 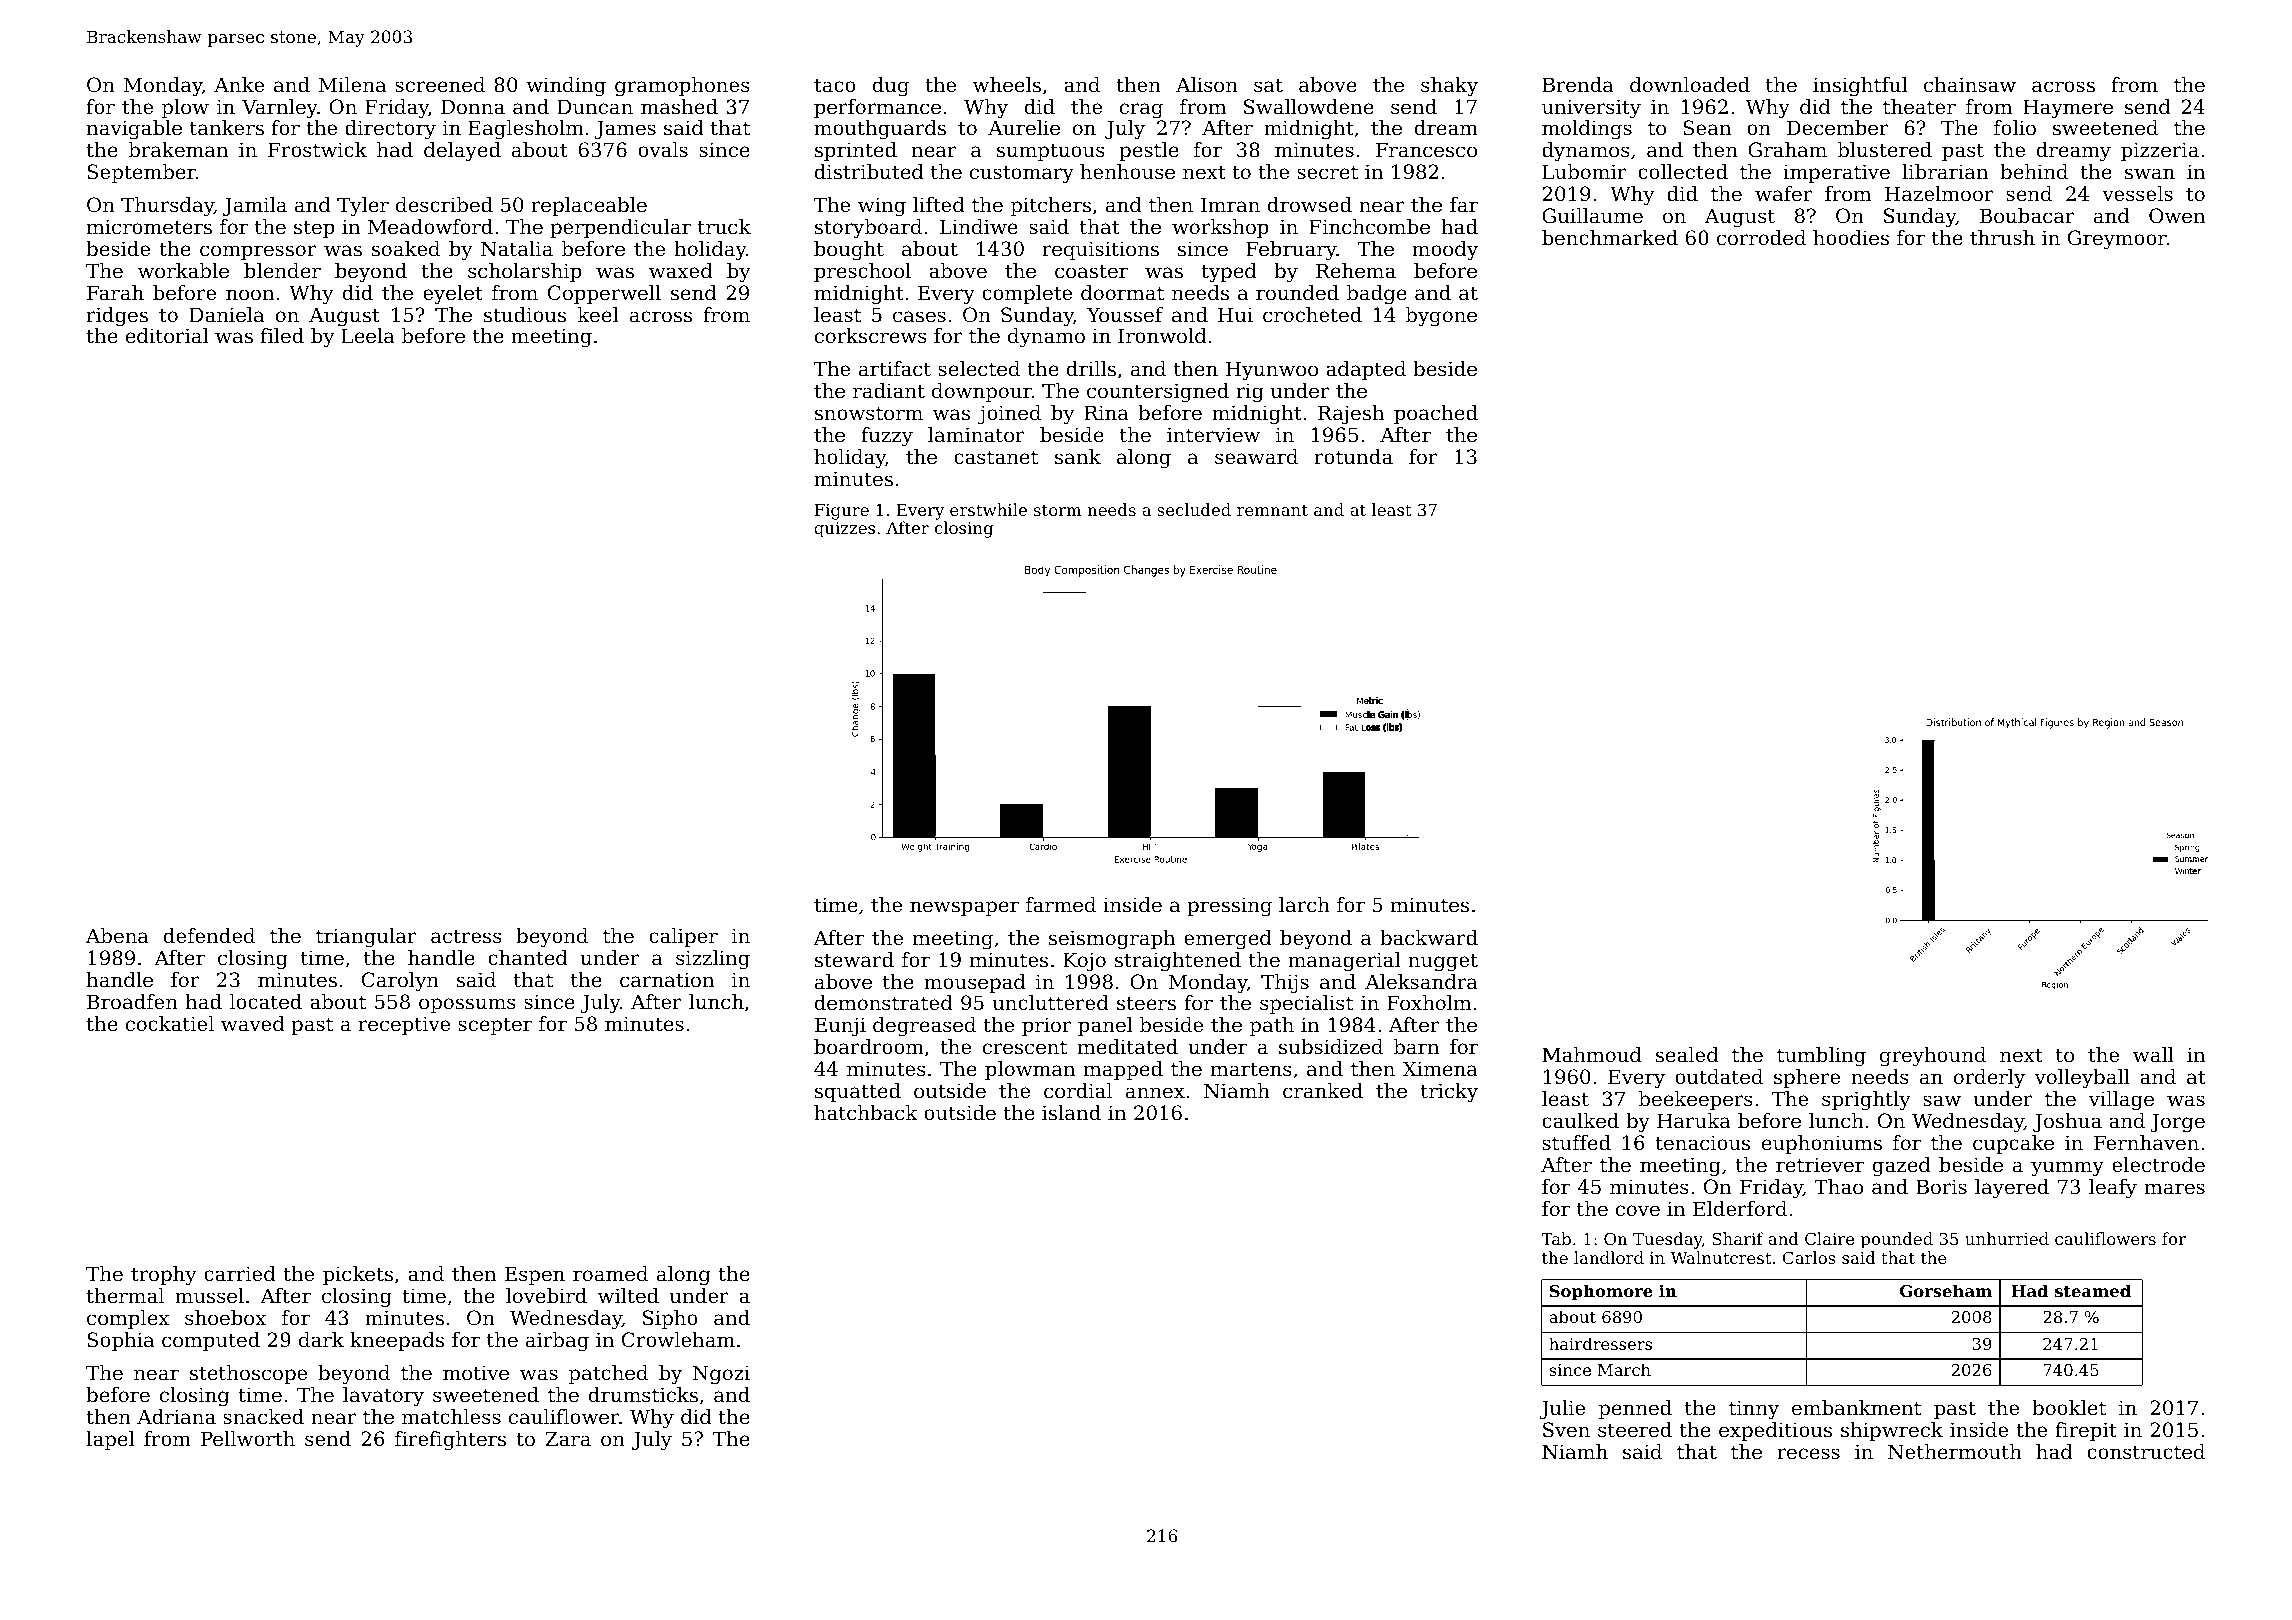 What do you see at coordinates (1369, 226) in the screenshot?
I see `Finchcombe` at bounding box center [1369, 226].
